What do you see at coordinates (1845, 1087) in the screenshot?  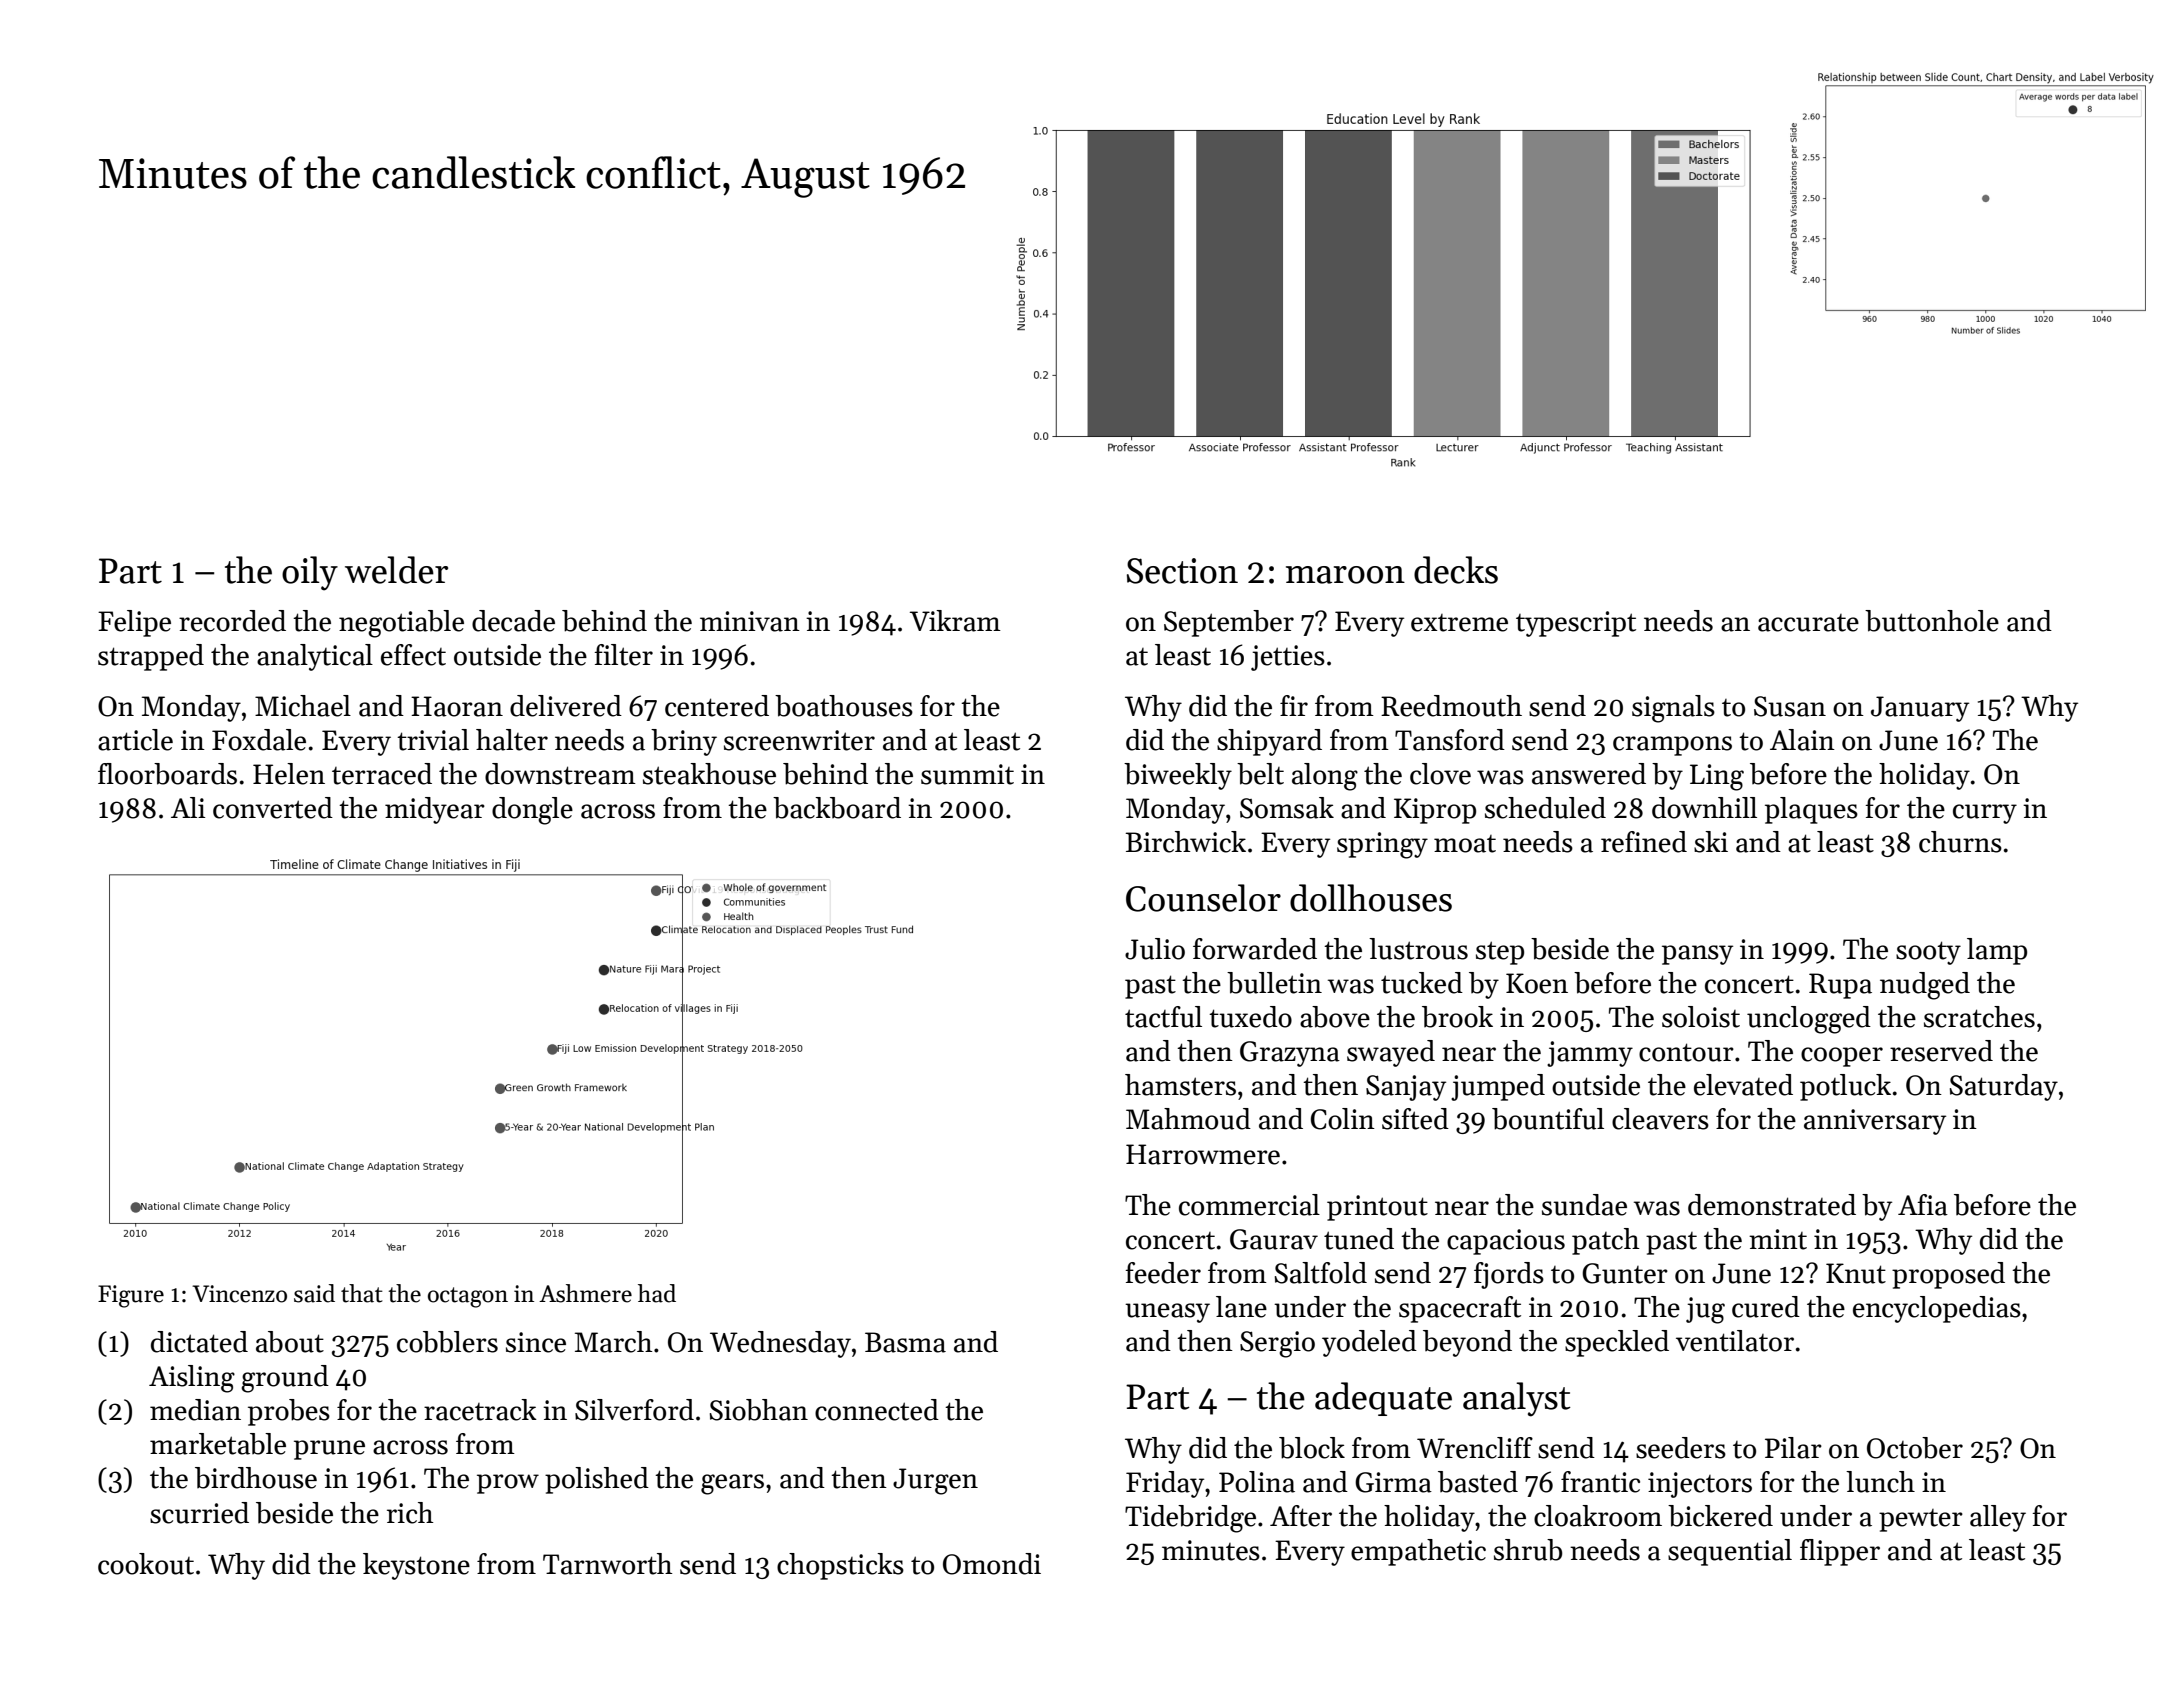 I see `potluck` at bounding box center [1845, 1087].
